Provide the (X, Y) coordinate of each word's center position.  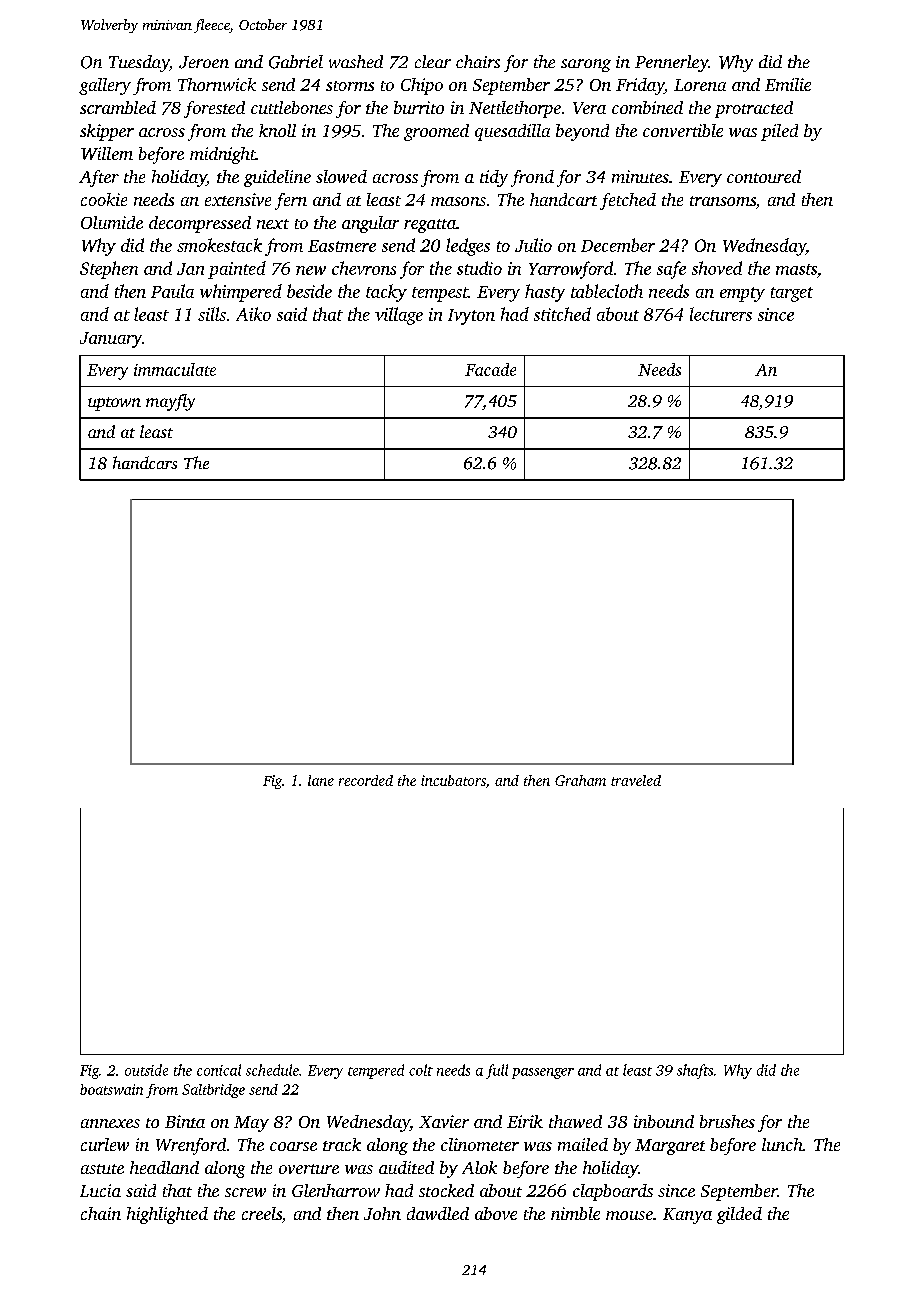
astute (102, 1169)
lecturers (721, 314)
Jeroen (204, 62)
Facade (490, 369)
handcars (145, 462)
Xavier (444, 1121)
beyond (582, 132)
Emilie (788, 84)
